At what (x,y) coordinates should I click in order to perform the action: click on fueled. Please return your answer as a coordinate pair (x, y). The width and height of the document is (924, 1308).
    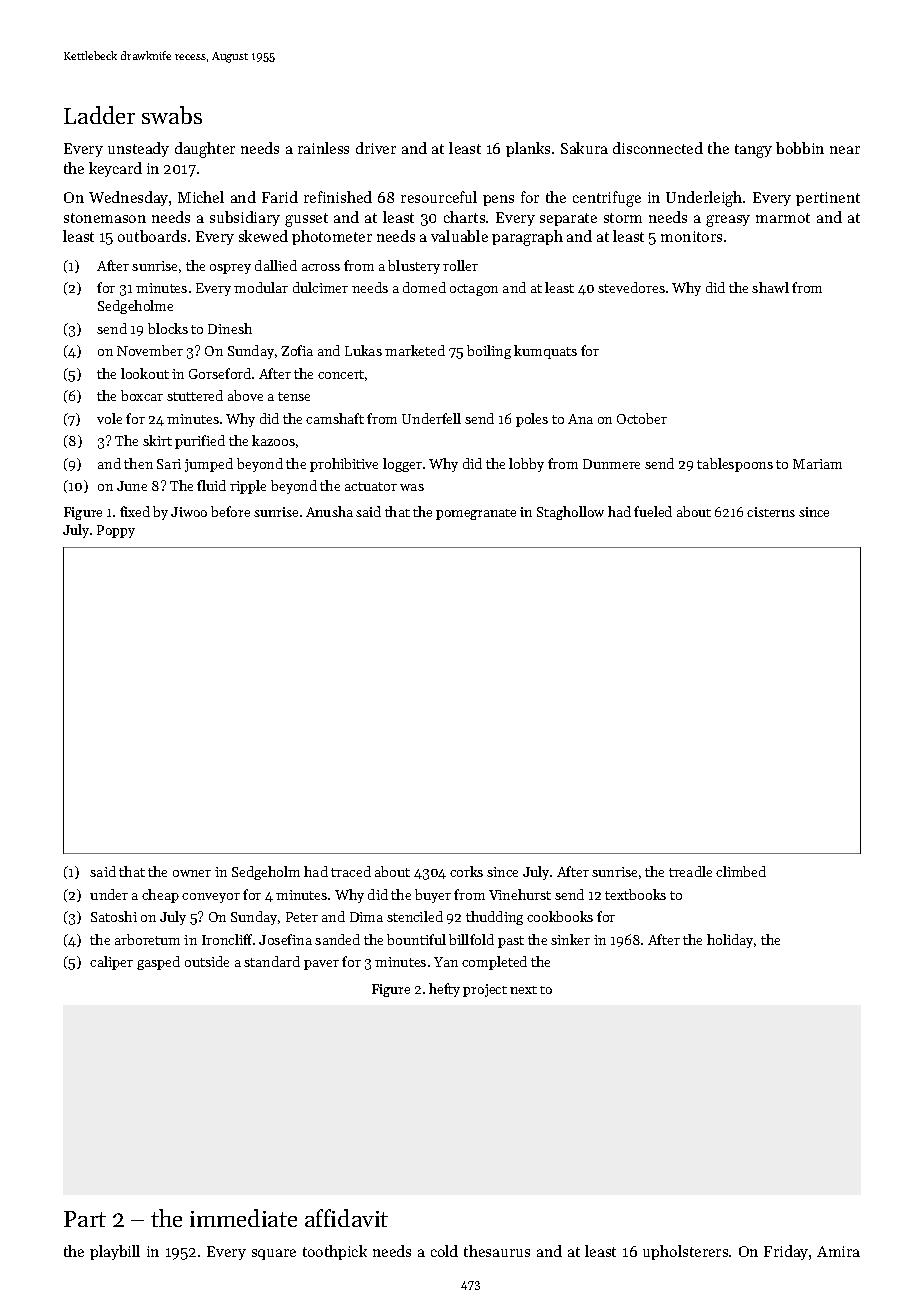
    Looking at the image, I should click on (653, 511).
